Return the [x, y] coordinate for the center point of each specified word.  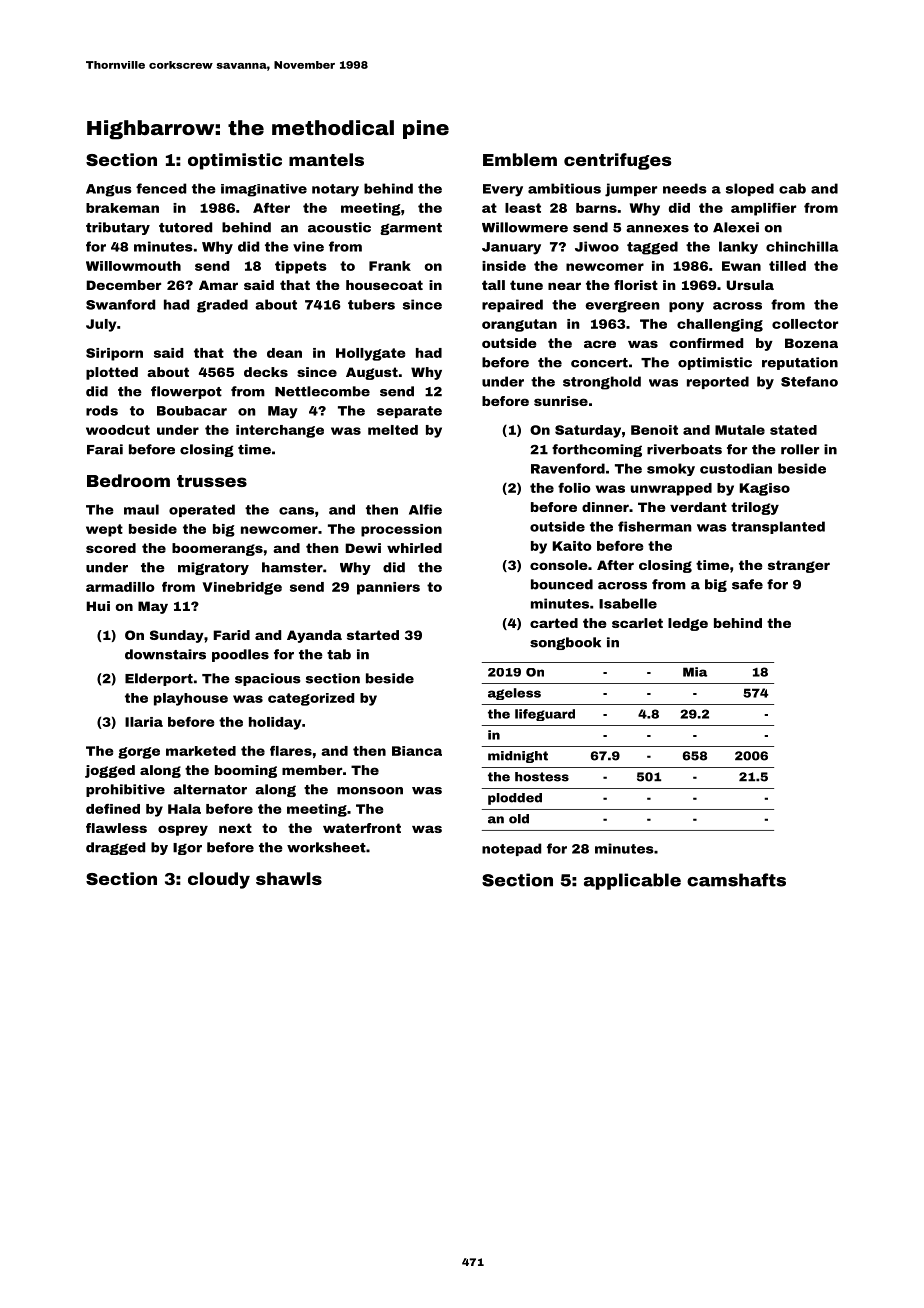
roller [800, 449]
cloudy [219, 880]
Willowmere [525, 227]
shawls [289, 878]
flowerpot [186, 392]
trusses [212, 481]
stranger [799, 566]
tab [339, 654]
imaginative [264, 190]
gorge [139, 753]
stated [793, 430]
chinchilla [802, 246]
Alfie [425, 509]
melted [393, 430]
